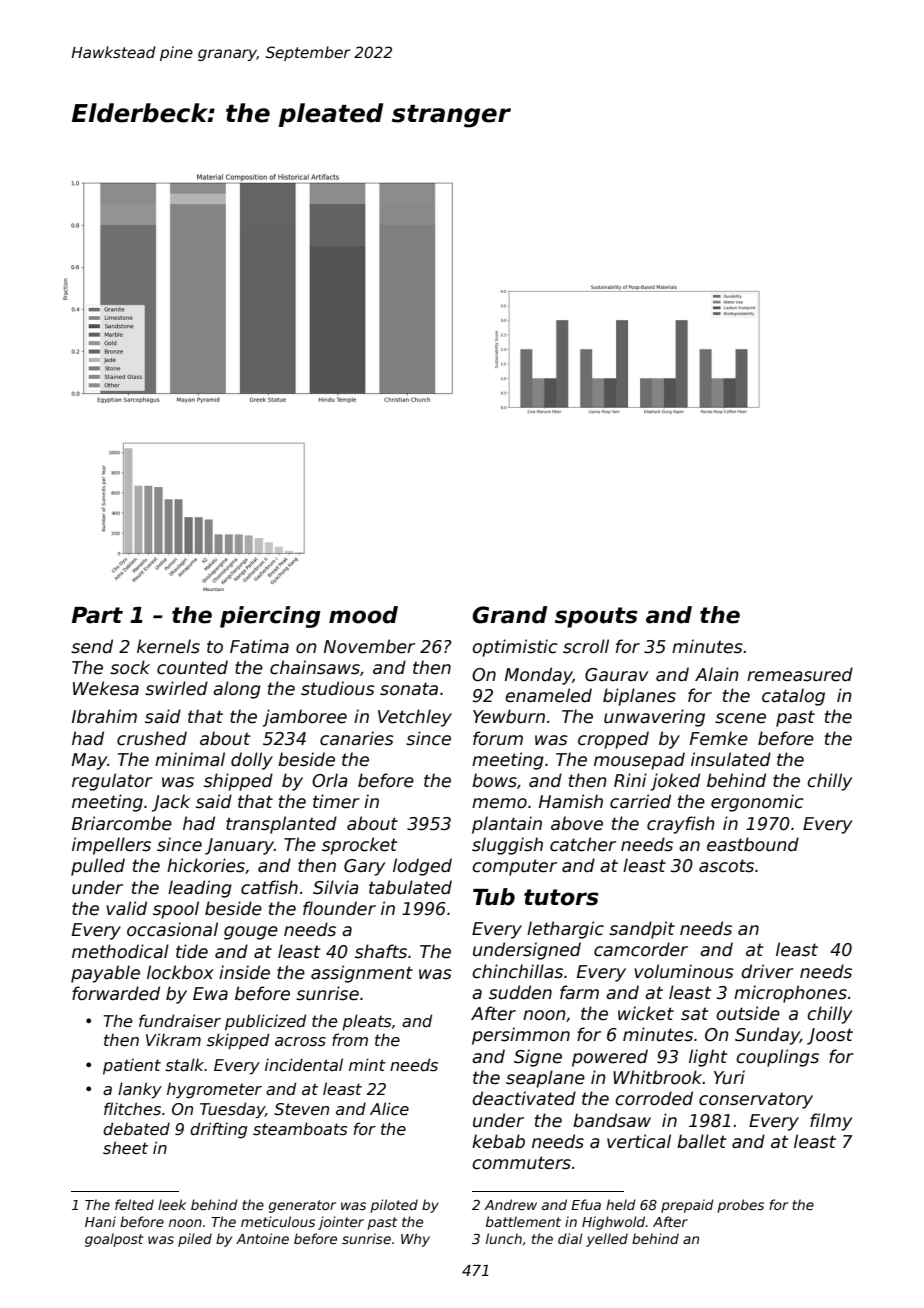 The width and height of the document is (924, 1308). Describe the element at coordinates (740, 718) in the document. I see `scene` at that location.
